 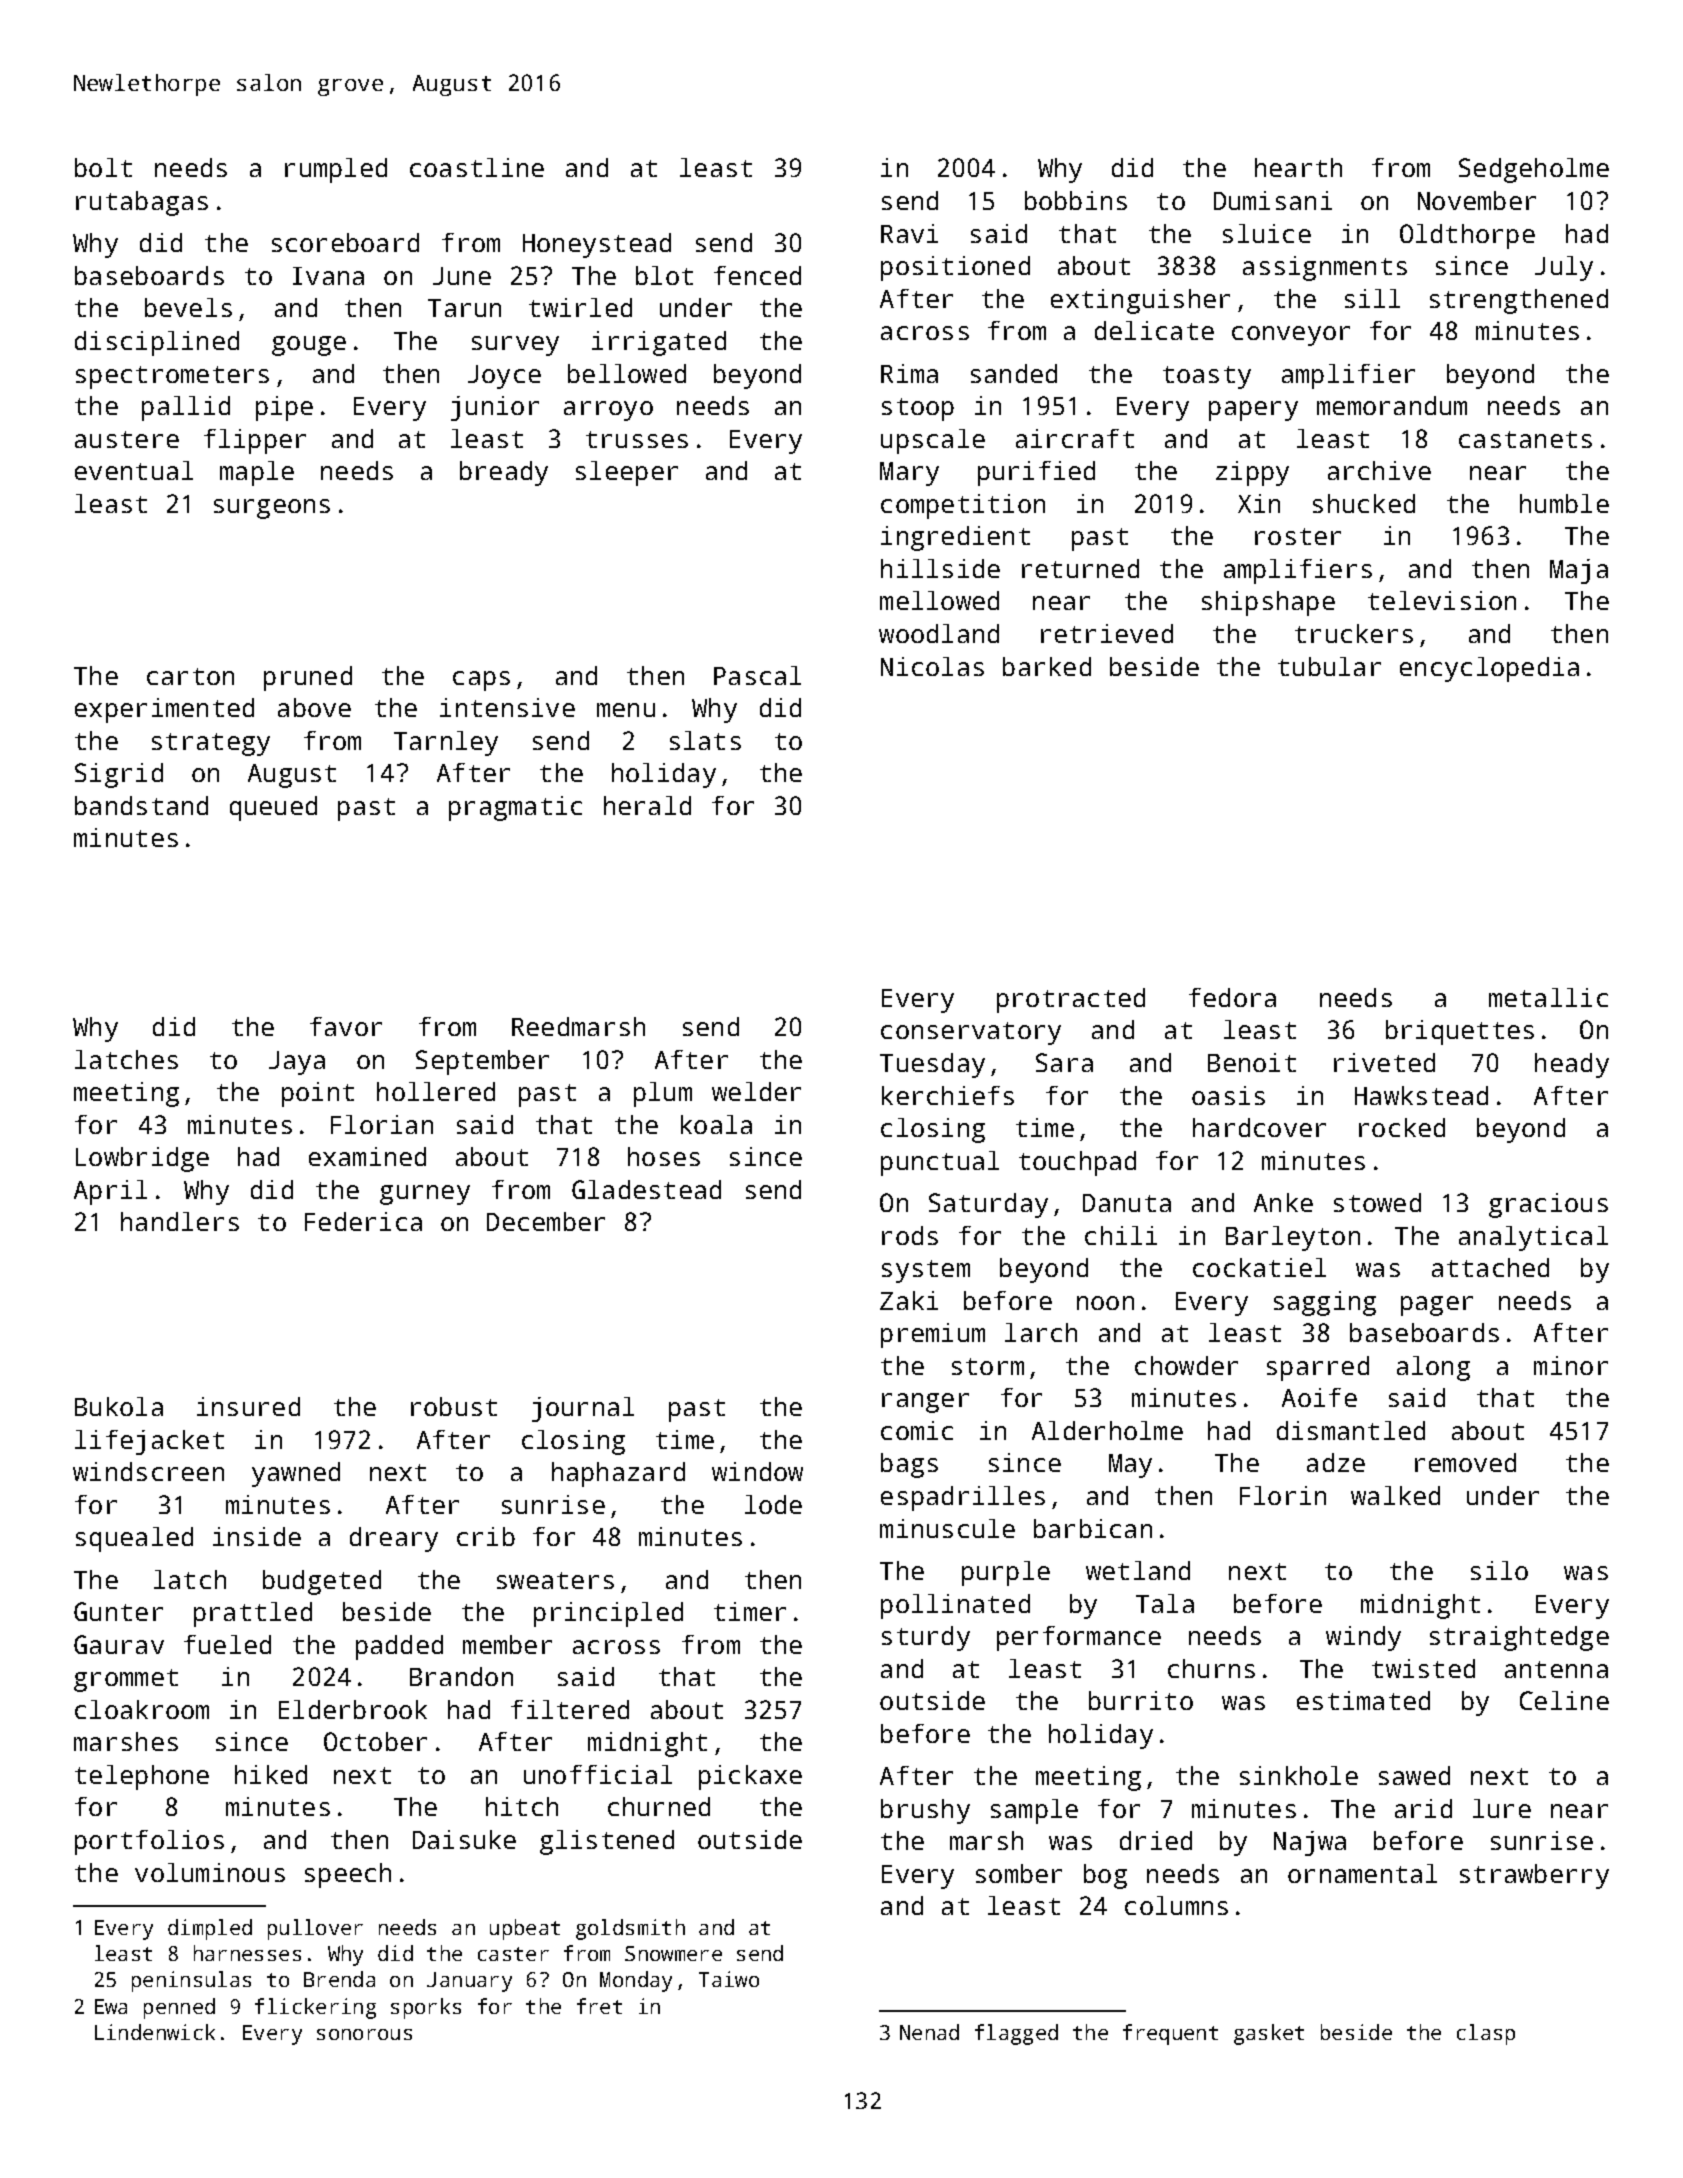 What do you see at coordinates (436, 1091) in the image?
I see `hollered` at bounding box center [436, 1091].
